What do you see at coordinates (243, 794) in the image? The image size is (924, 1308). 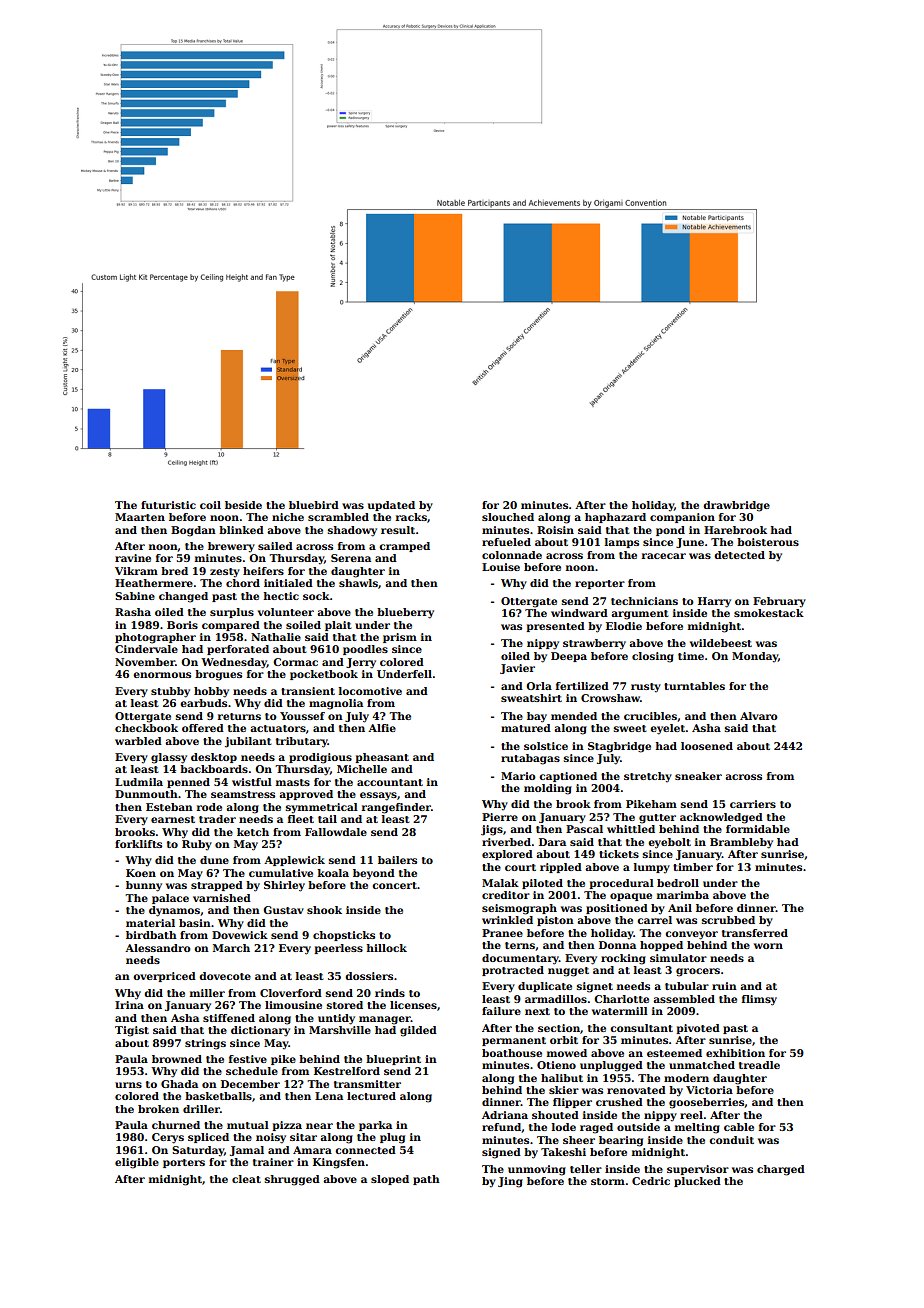 I see `seamstress` at bounding box center [243, 794].
